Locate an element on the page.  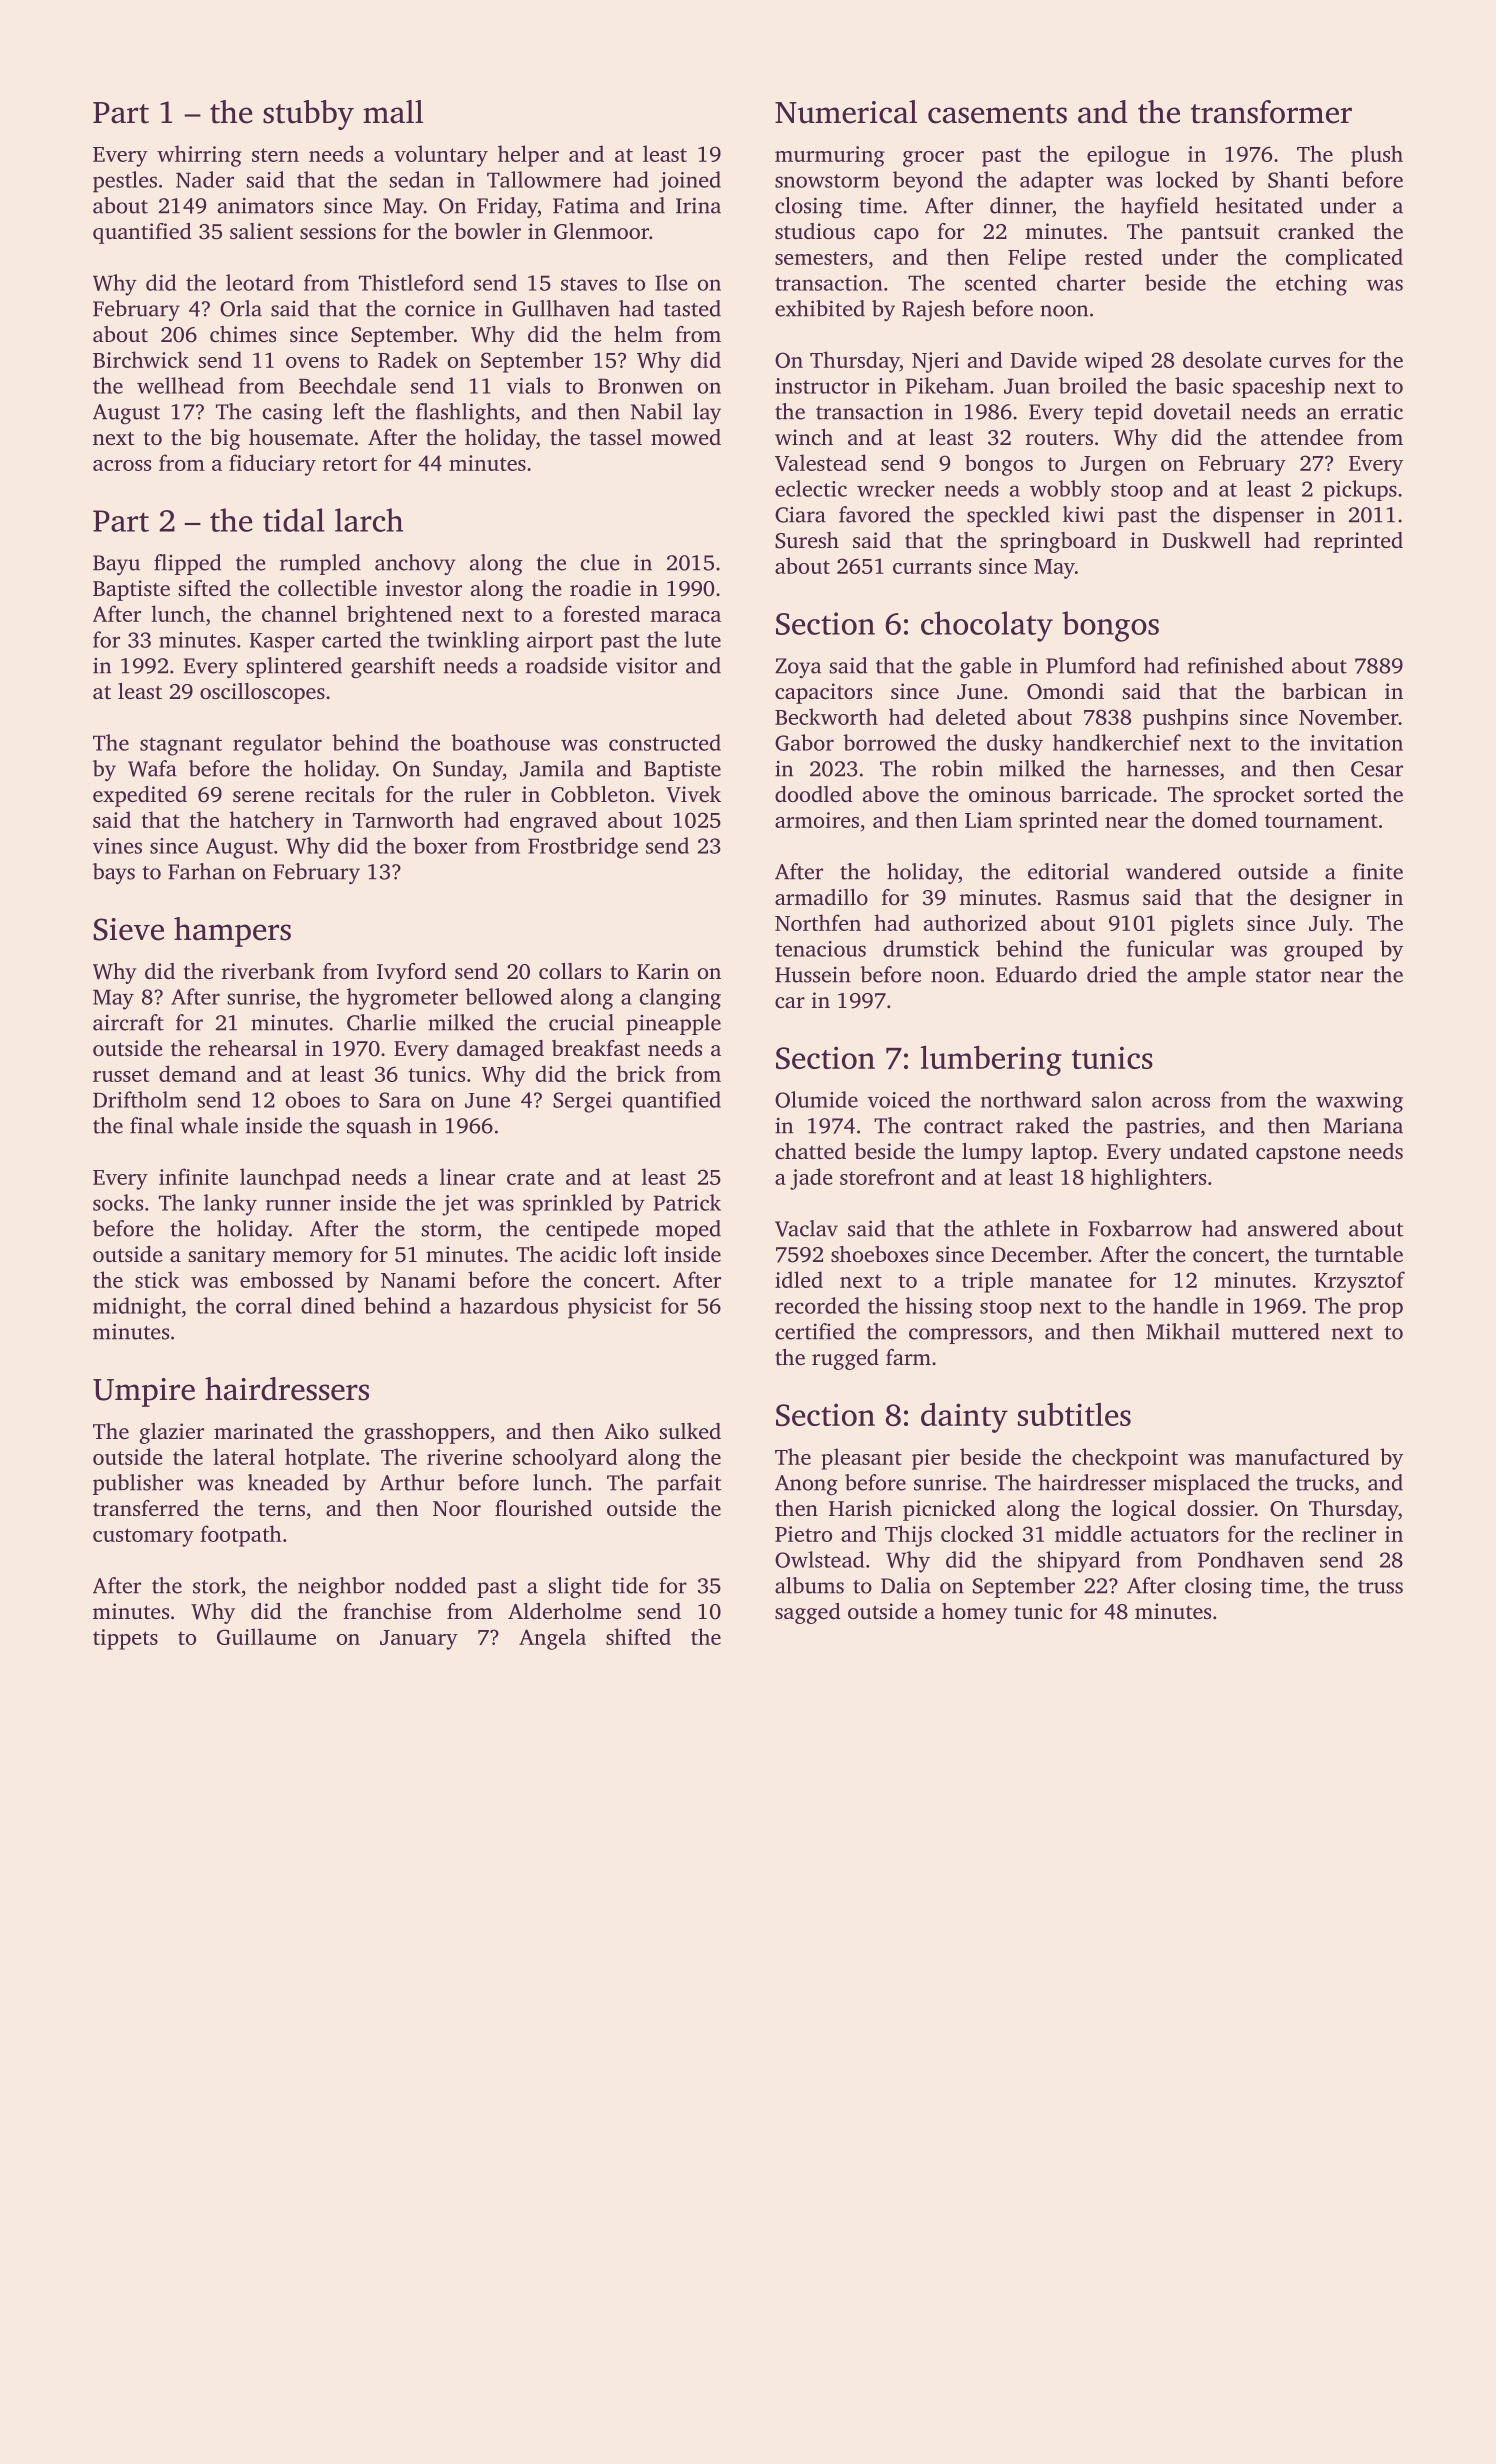
big is located at coordinates (225, 439).
